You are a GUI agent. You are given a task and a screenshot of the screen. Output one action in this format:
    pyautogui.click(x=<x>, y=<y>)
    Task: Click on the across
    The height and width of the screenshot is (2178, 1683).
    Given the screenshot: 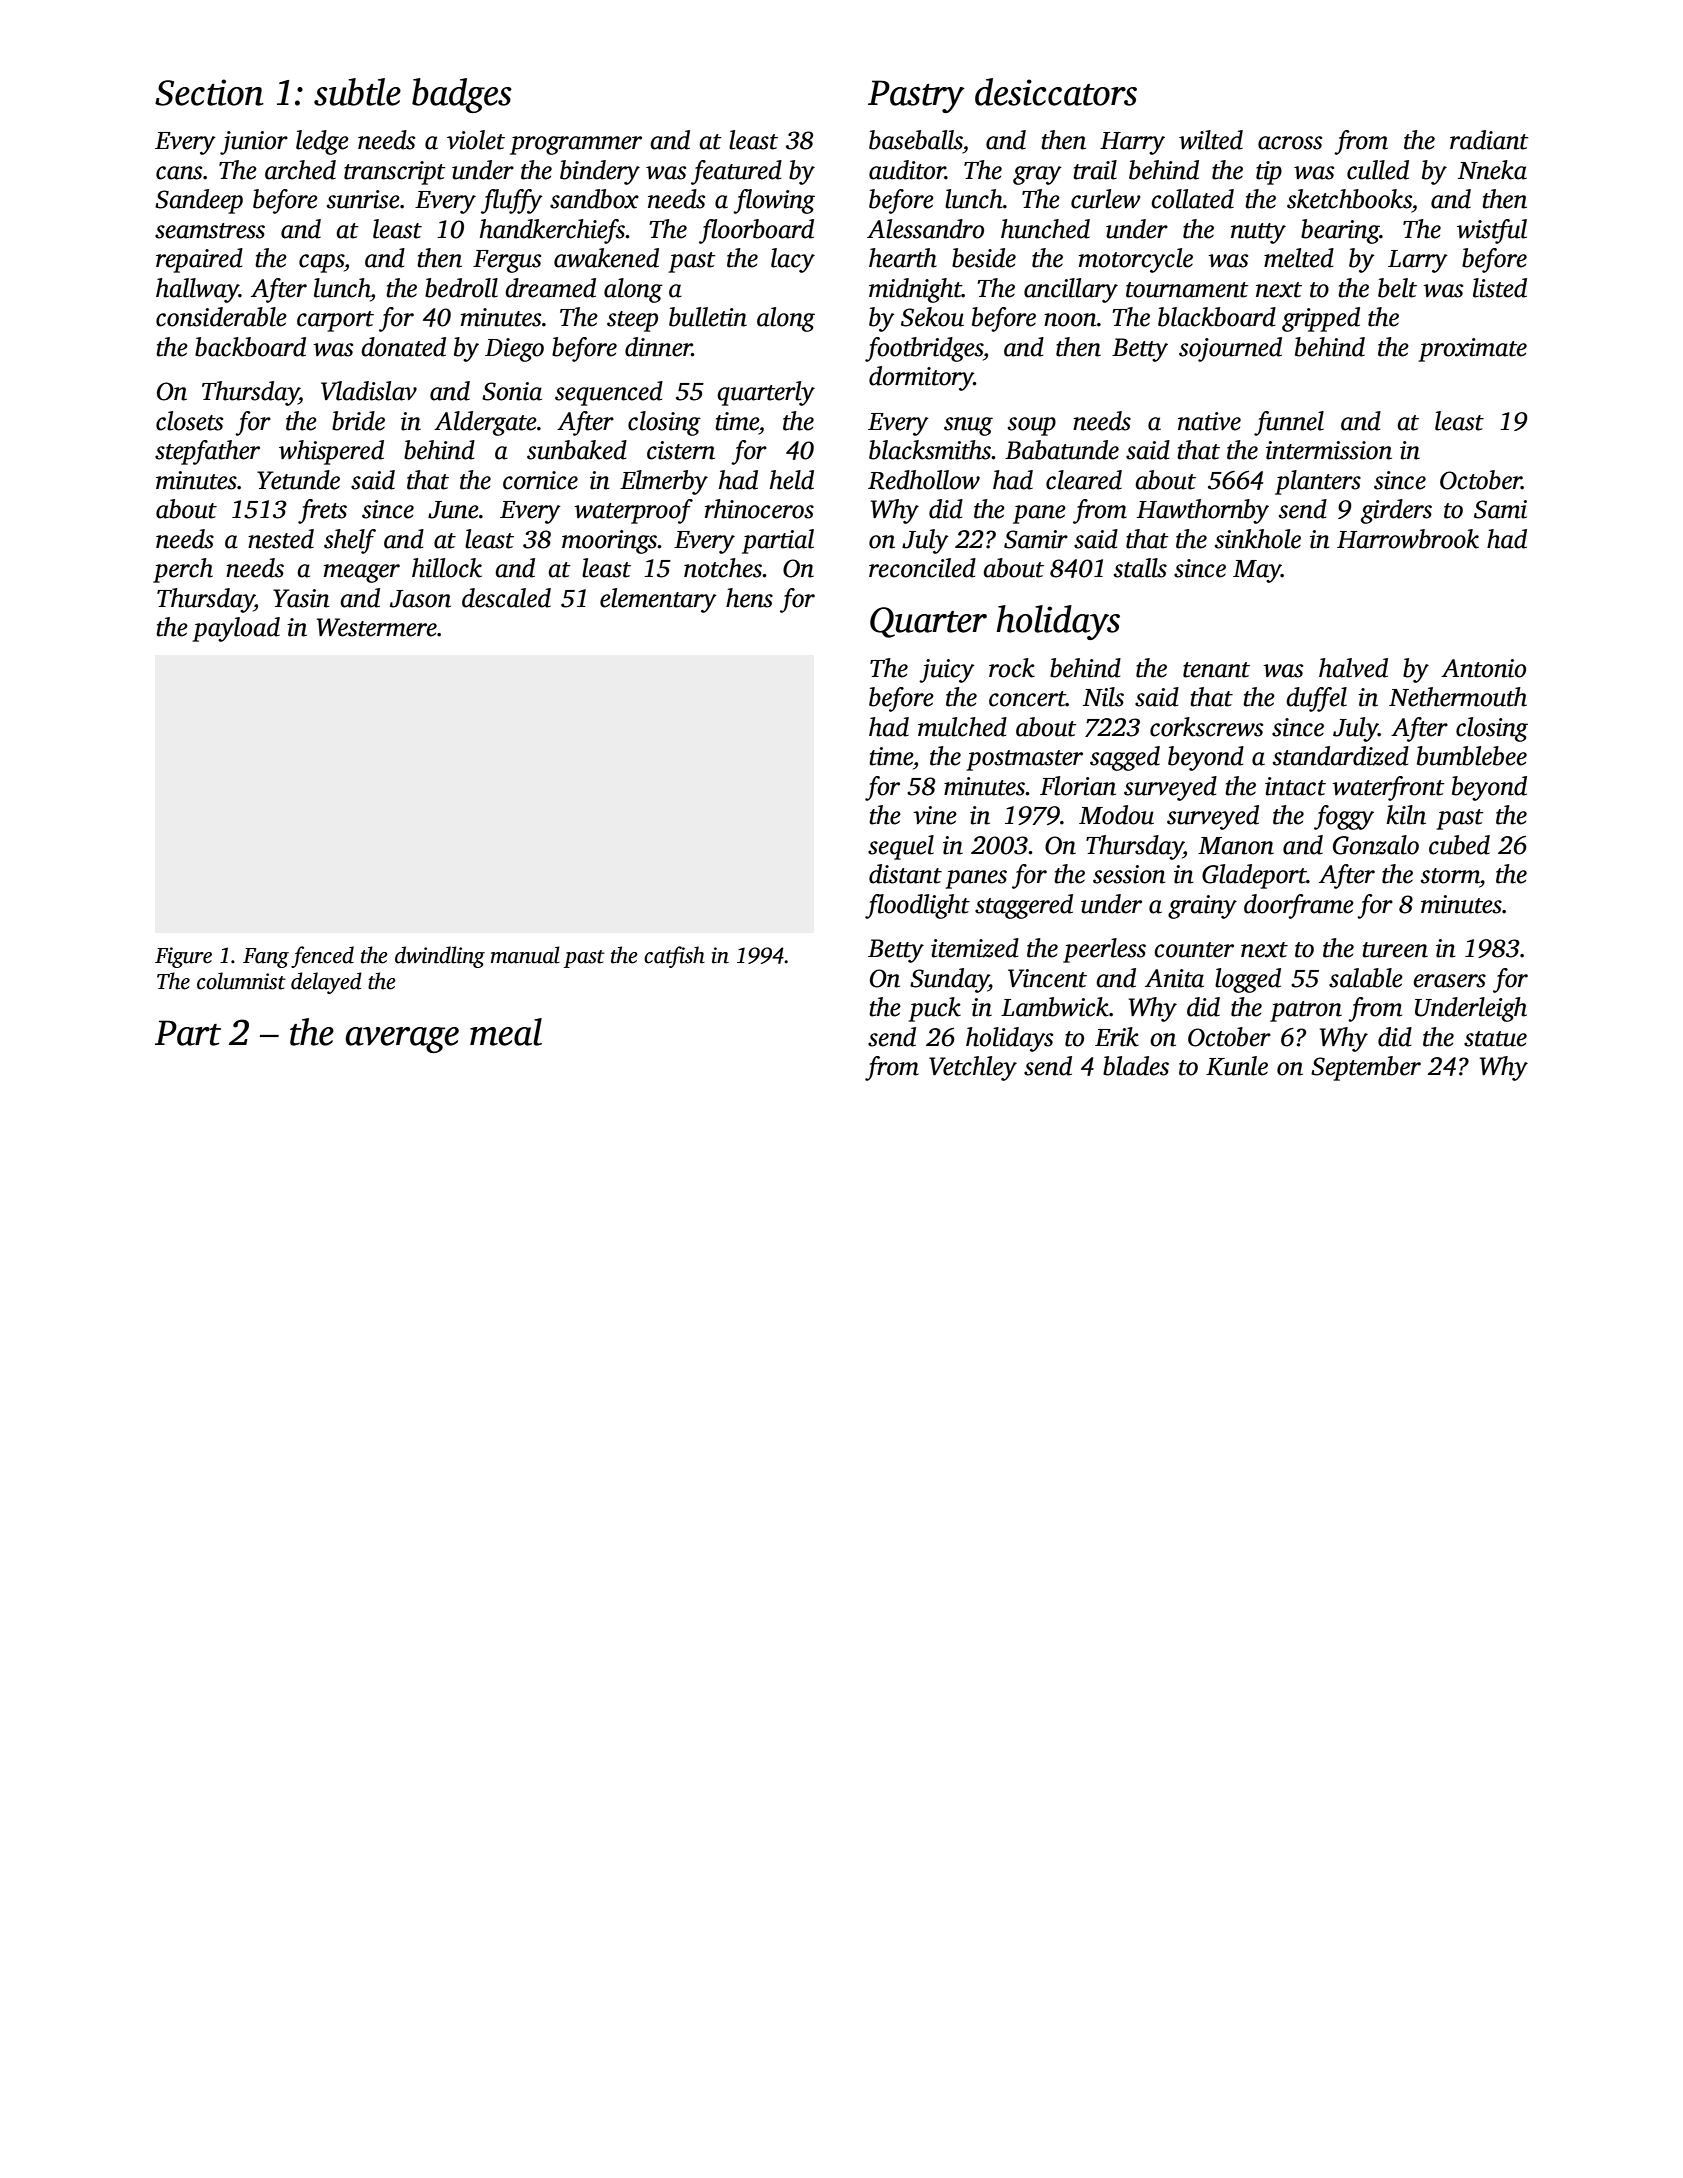 What is the action you would take?
    pyautogui.click(x=1290, y=143)
